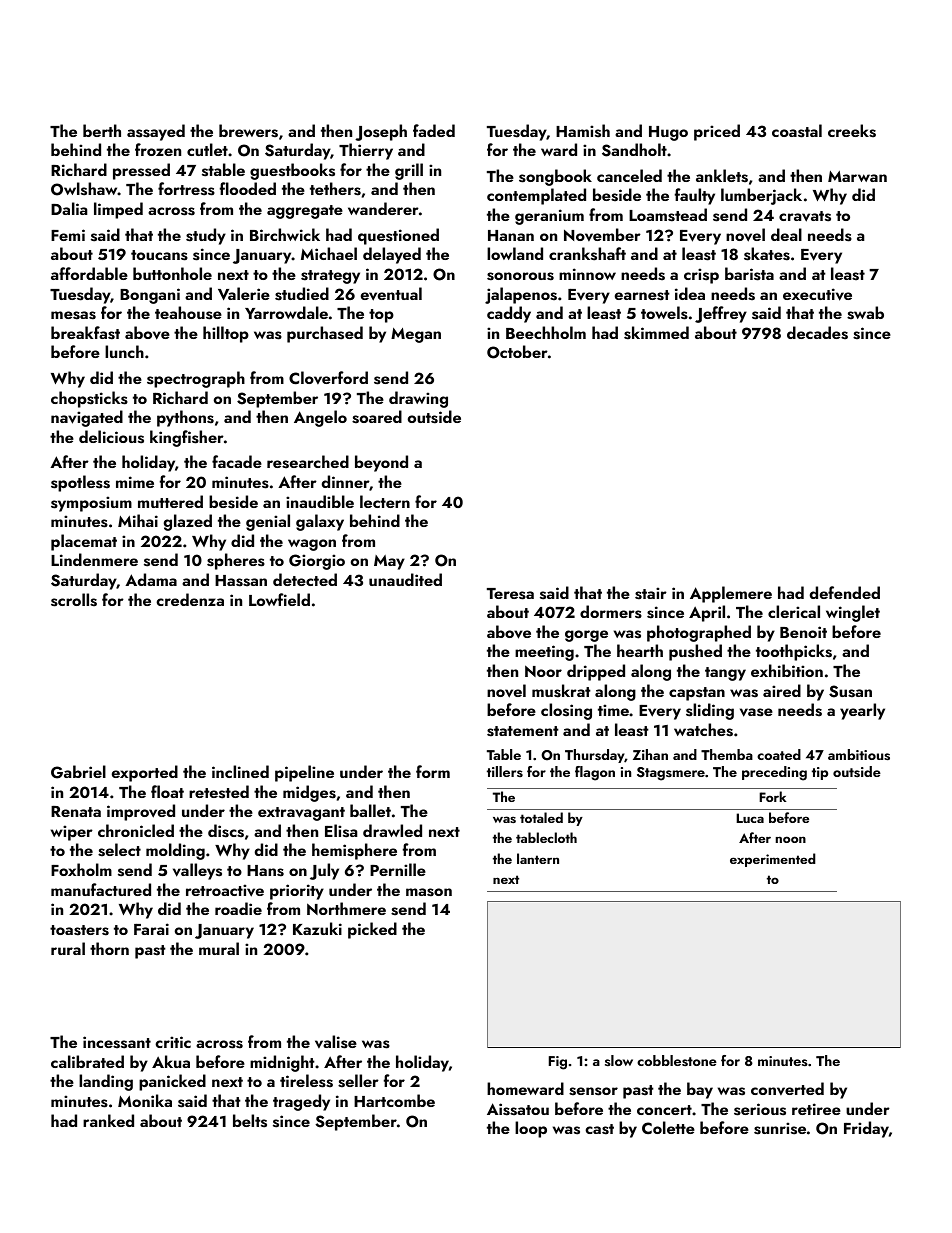  What do you see at coordinates (81, 869) in the document?
I see `Foxholm` at bounding box center [81, 869].
